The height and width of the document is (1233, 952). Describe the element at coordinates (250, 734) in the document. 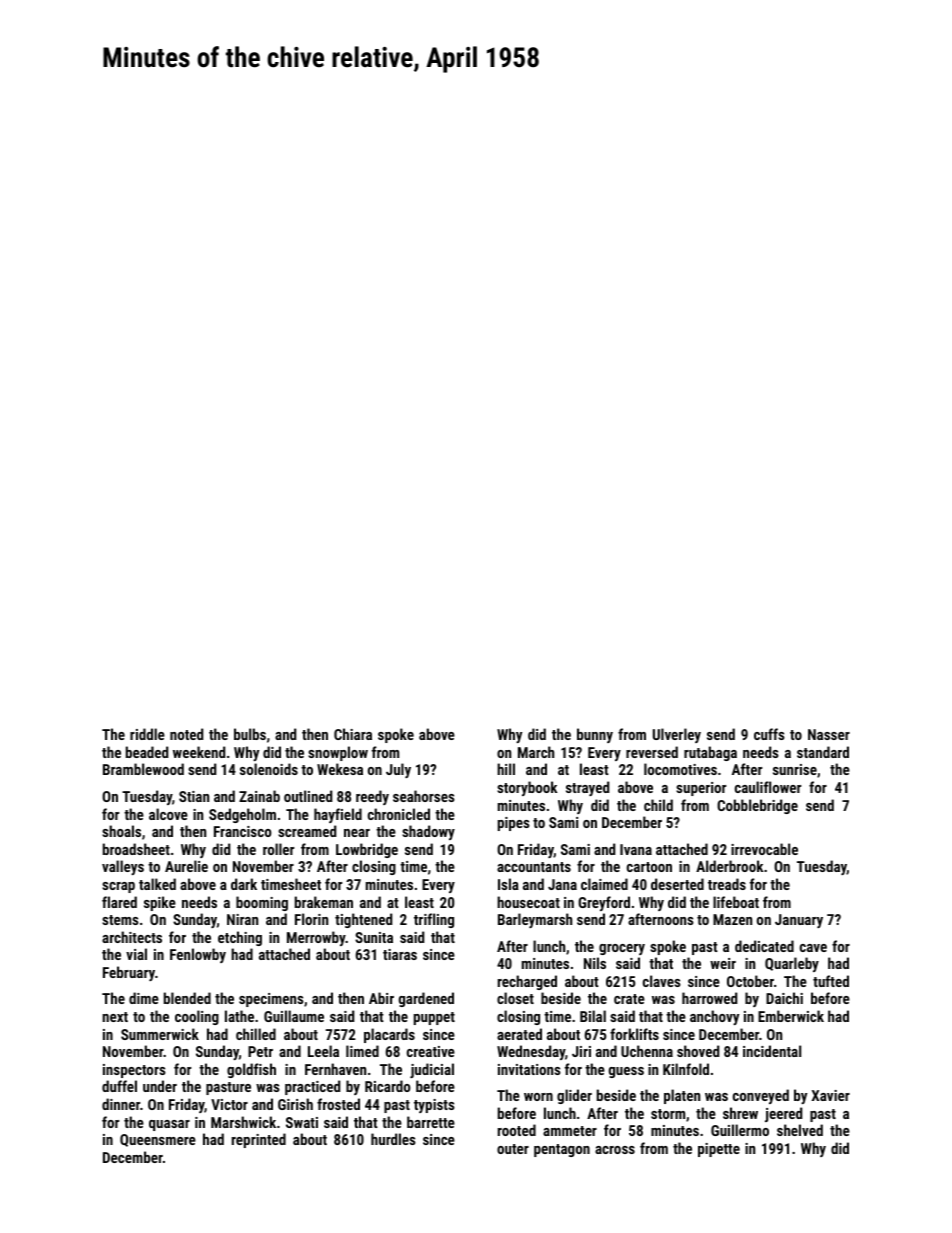

I see `bulbs` at that location.
